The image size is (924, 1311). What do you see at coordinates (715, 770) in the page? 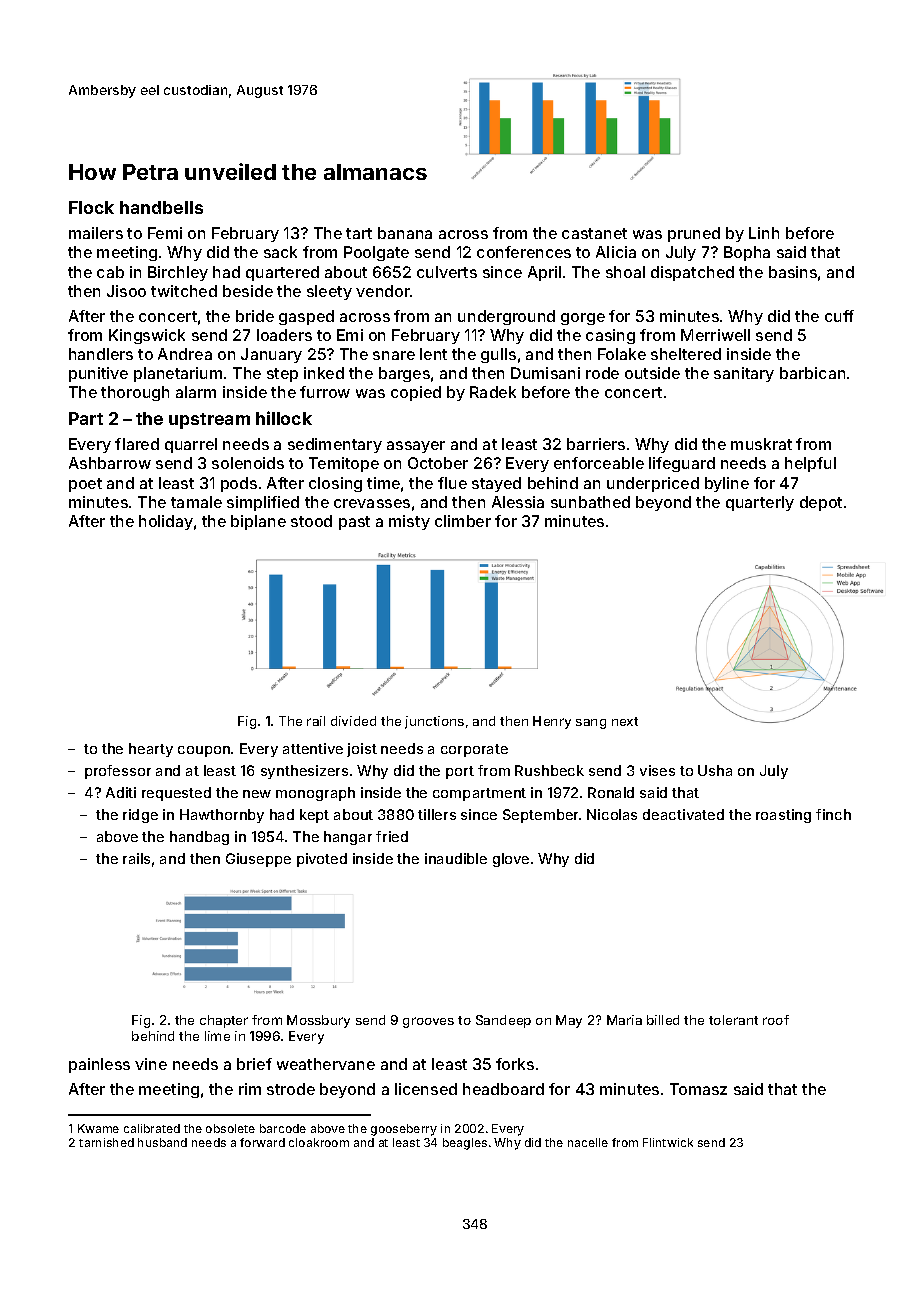
I see `Usha` at bounding box center [715, 770].
